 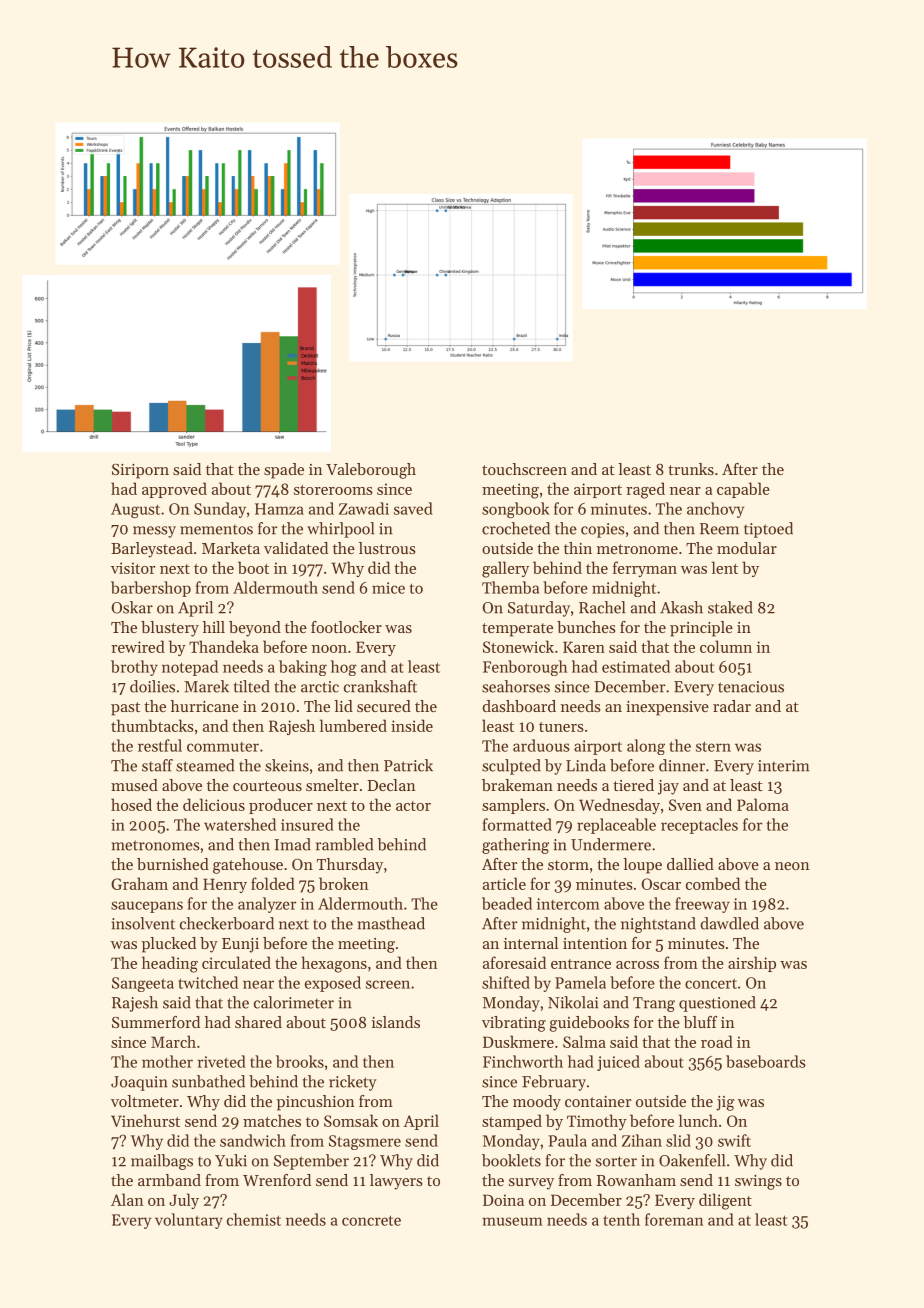 I want to click on doilies, so click(x=152, y=686).
